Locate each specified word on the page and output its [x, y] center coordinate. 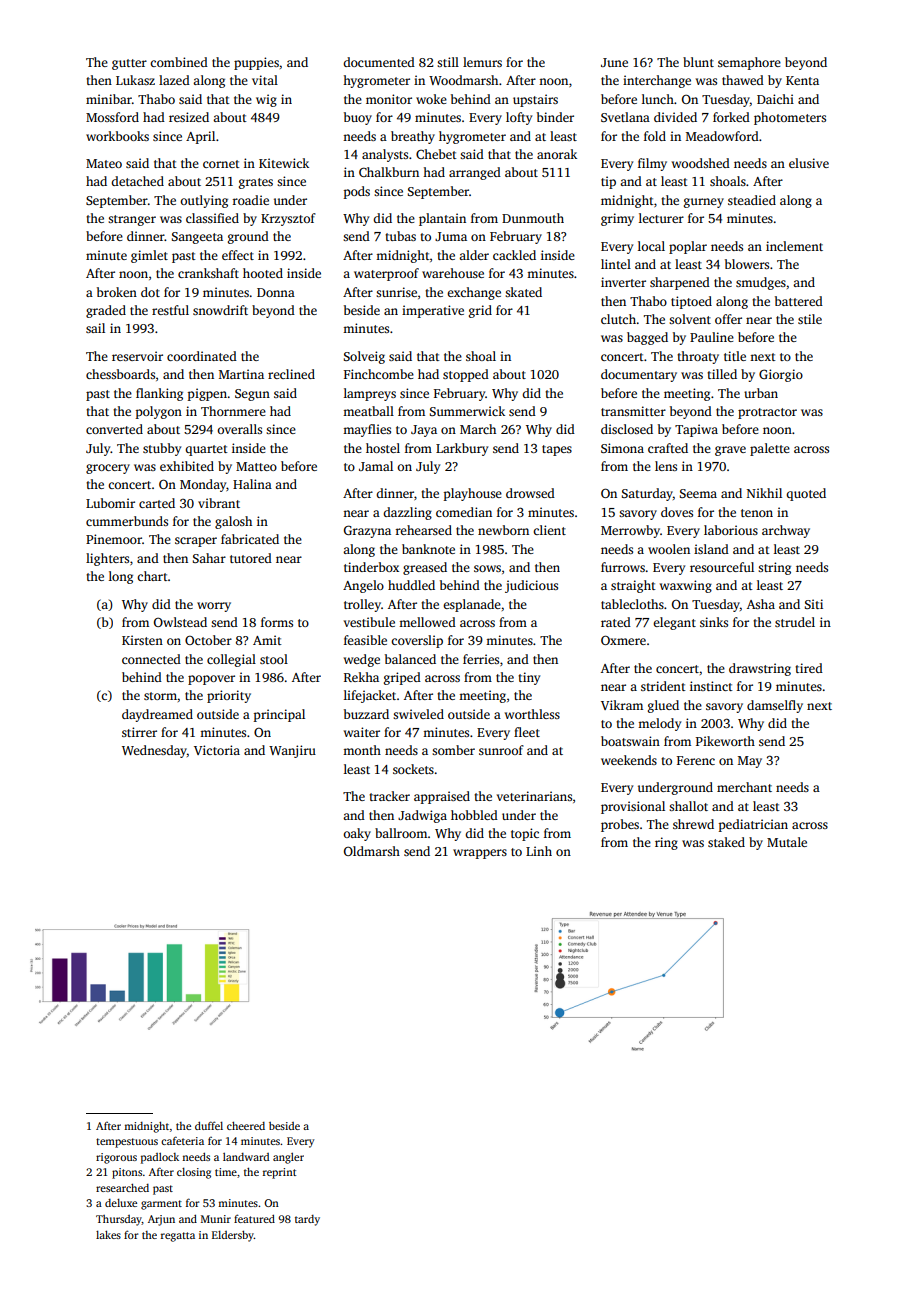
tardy [307, 1220]
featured [254, 1218]
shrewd [693, 824]
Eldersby [233, 1236]
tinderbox [371, 567]
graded [106, 311]
